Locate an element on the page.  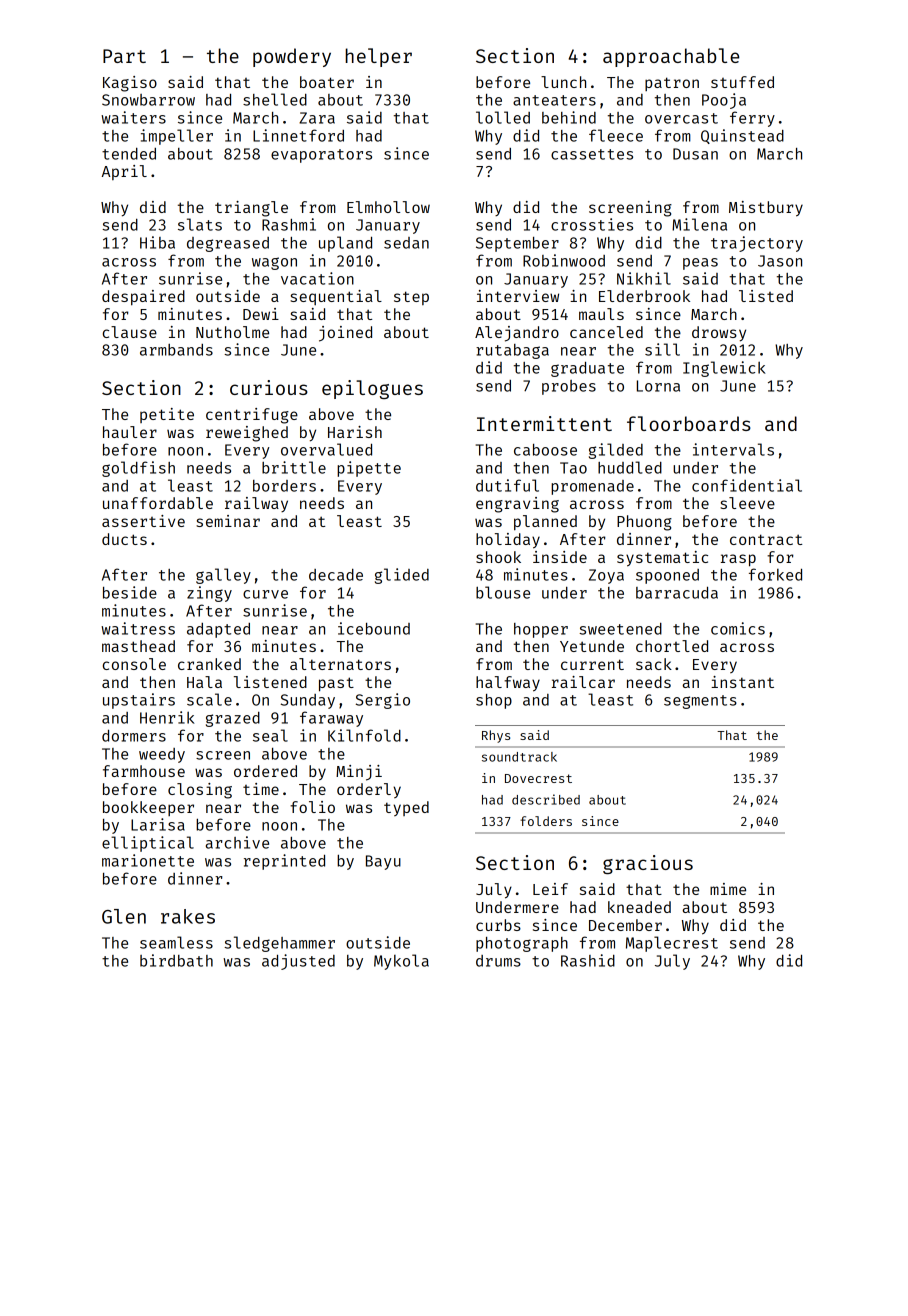
beside is located at coordinates (130, 592).
